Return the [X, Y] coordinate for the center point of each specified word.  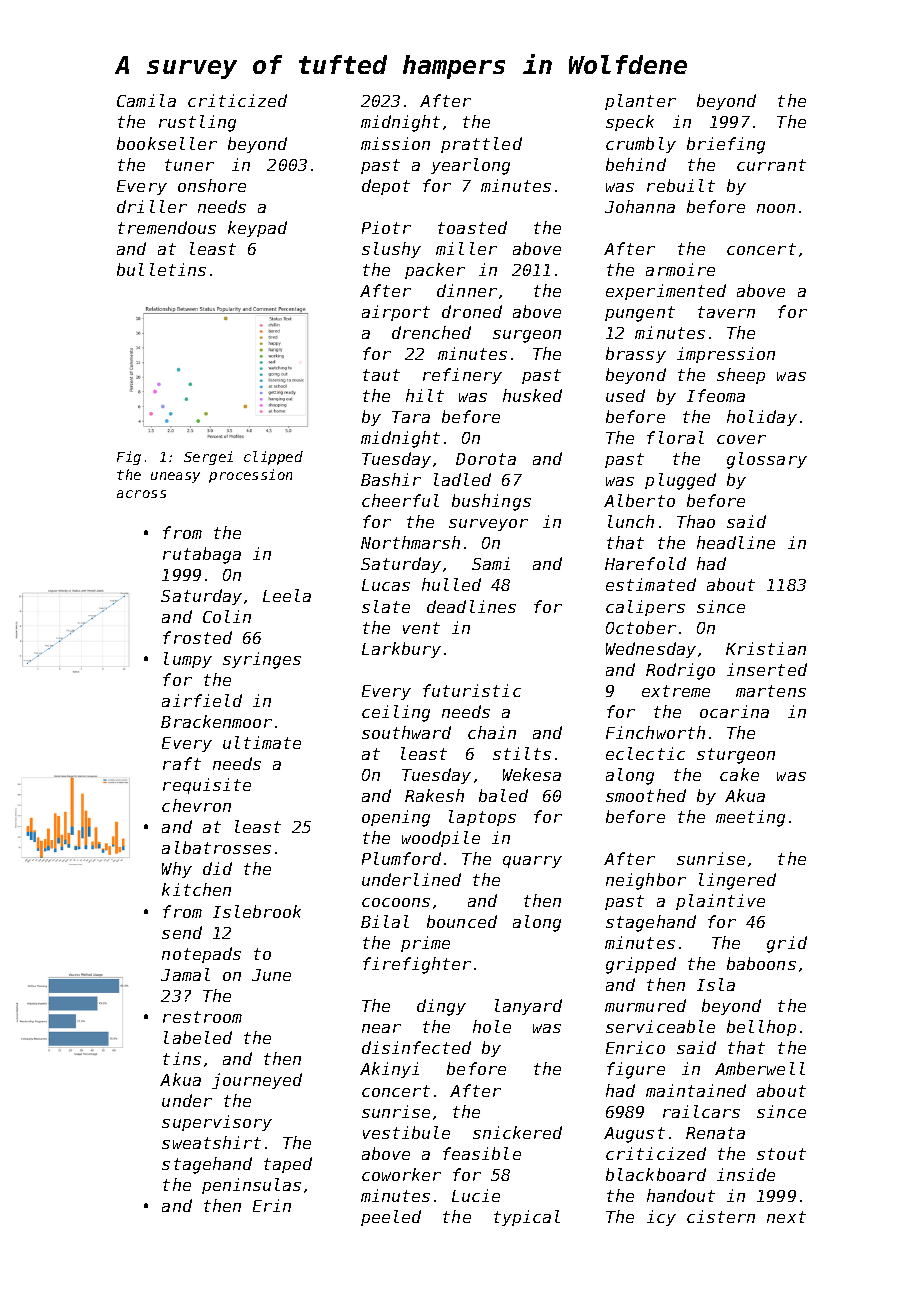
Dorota [486, 459]
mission [395, 143]
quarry [532, 862]
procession [250, 476]
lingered [737, 881]
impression [726, 355]
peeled [391, 1218]
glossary [767, 460]
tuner [189, 165]
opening [396, 818]
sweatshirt [211, 1142]
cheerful [400, 500]
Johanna [640, 206]
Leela [287, 595]
